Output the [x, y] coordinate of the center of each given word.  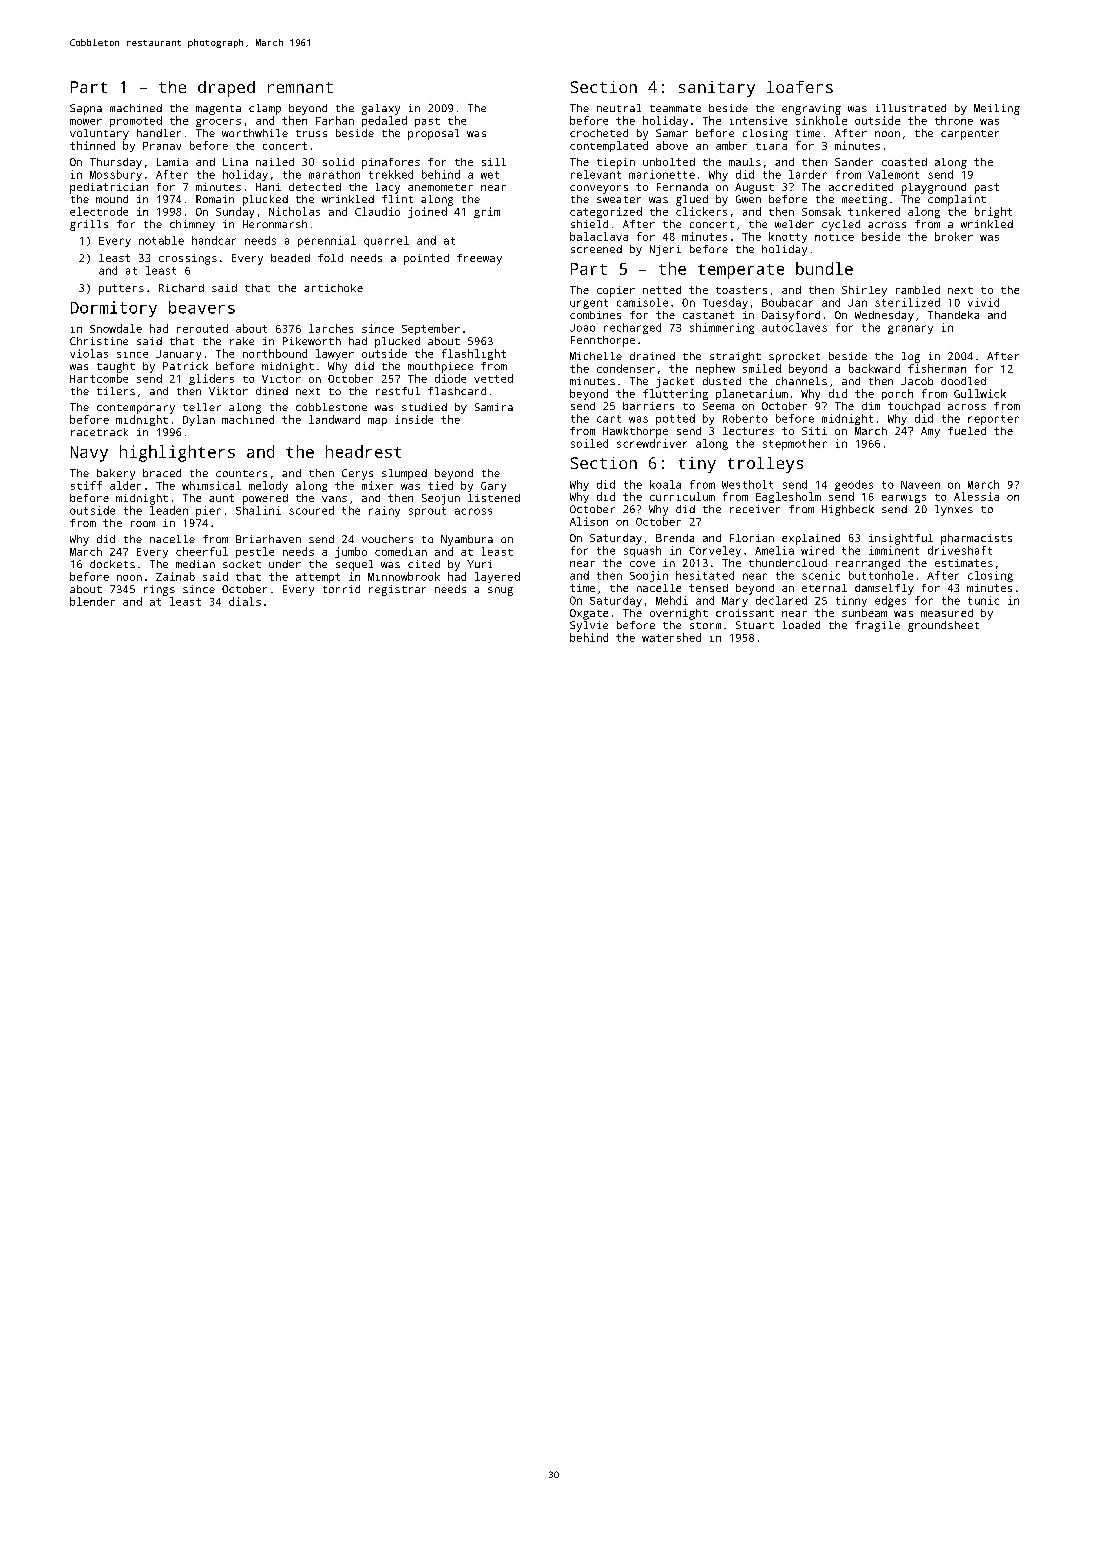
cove [642, 564]
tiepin [616, 163]
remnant [300, 87]
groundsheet [943, 626]
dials [245, 601]
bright [993, 212]
